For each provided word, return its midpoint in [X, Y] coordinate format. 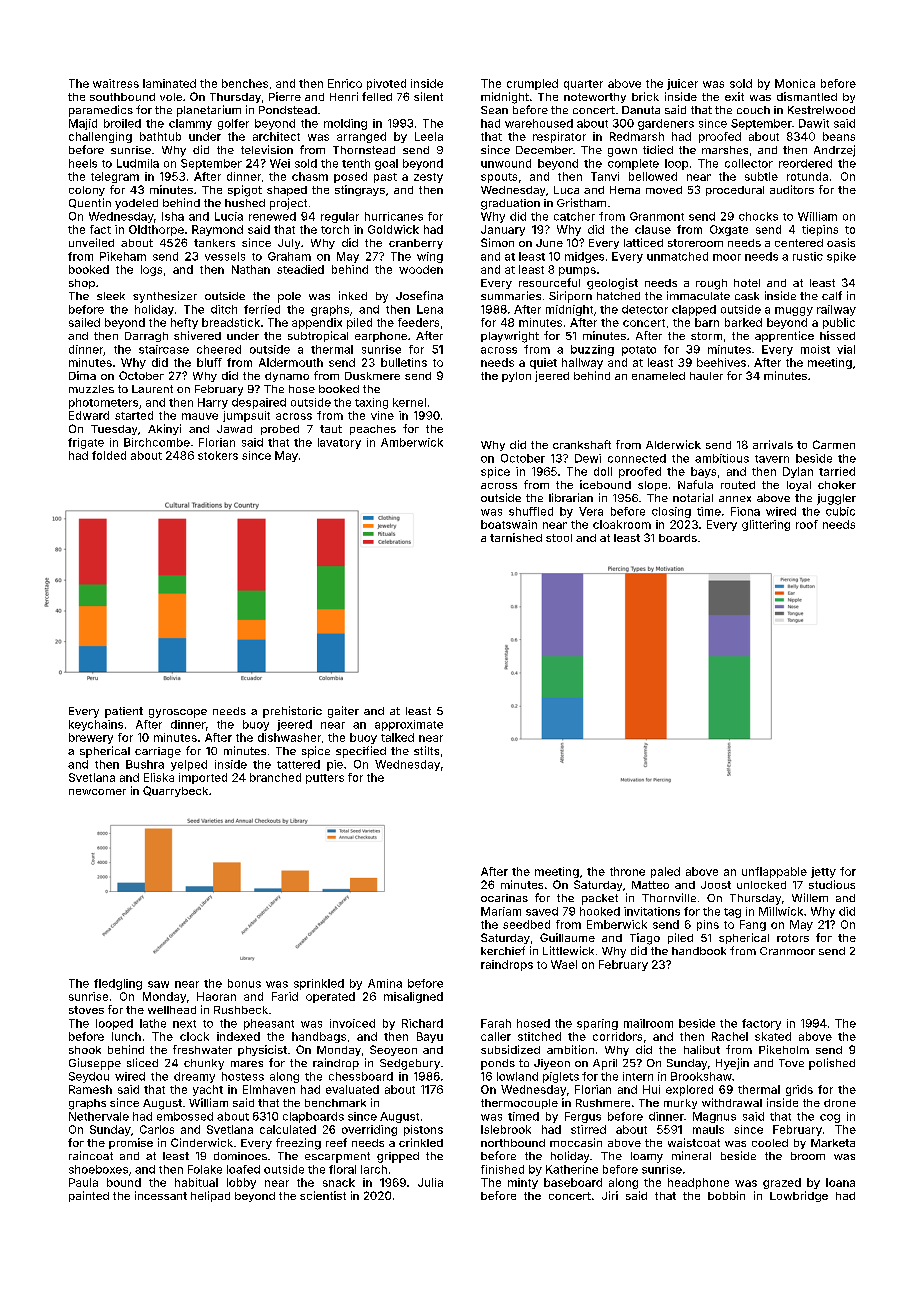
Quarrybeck [175, 791]
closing [671, 512]
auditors [792, 189]
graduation [510, 204]
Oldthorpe [156, 230]
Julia [430, 1182]
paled [665, 872]
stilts [426, 750]
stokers [218, 455]
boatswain [509, 524]
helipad [210, 1196]
